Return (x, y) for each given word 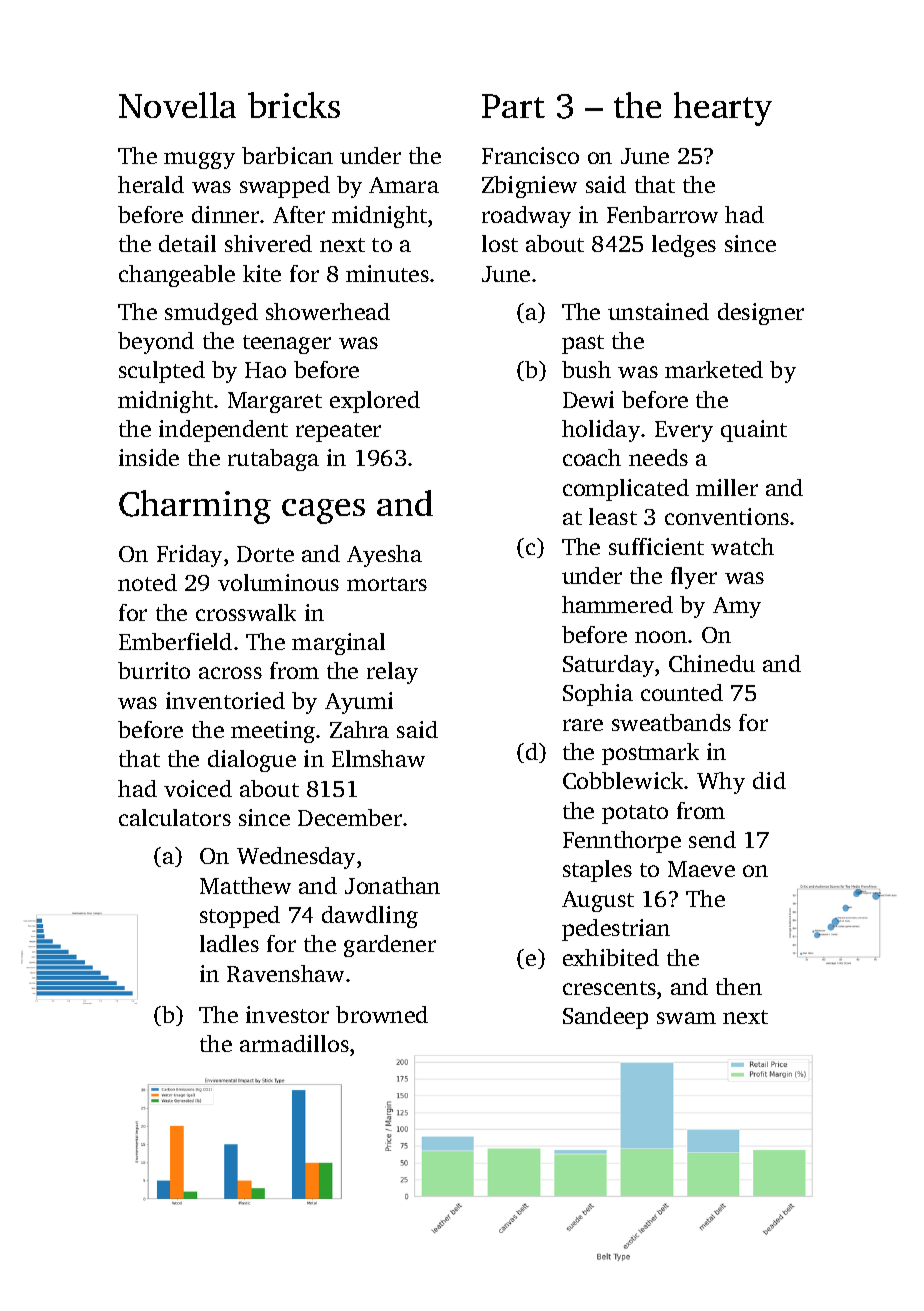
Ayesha (384, 556)
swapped (285, 187)
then (739, 986)
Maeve (701, 869)
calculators (175, 817)
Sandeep (605, 1018)
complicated (626, 490)
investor (287, 1014)
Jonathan (392, 885)
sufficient (656, 546)
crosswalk (246, 612)
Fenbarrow (662, 214)
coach (592, 457)
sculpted (162, 372)
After (299, 214)
